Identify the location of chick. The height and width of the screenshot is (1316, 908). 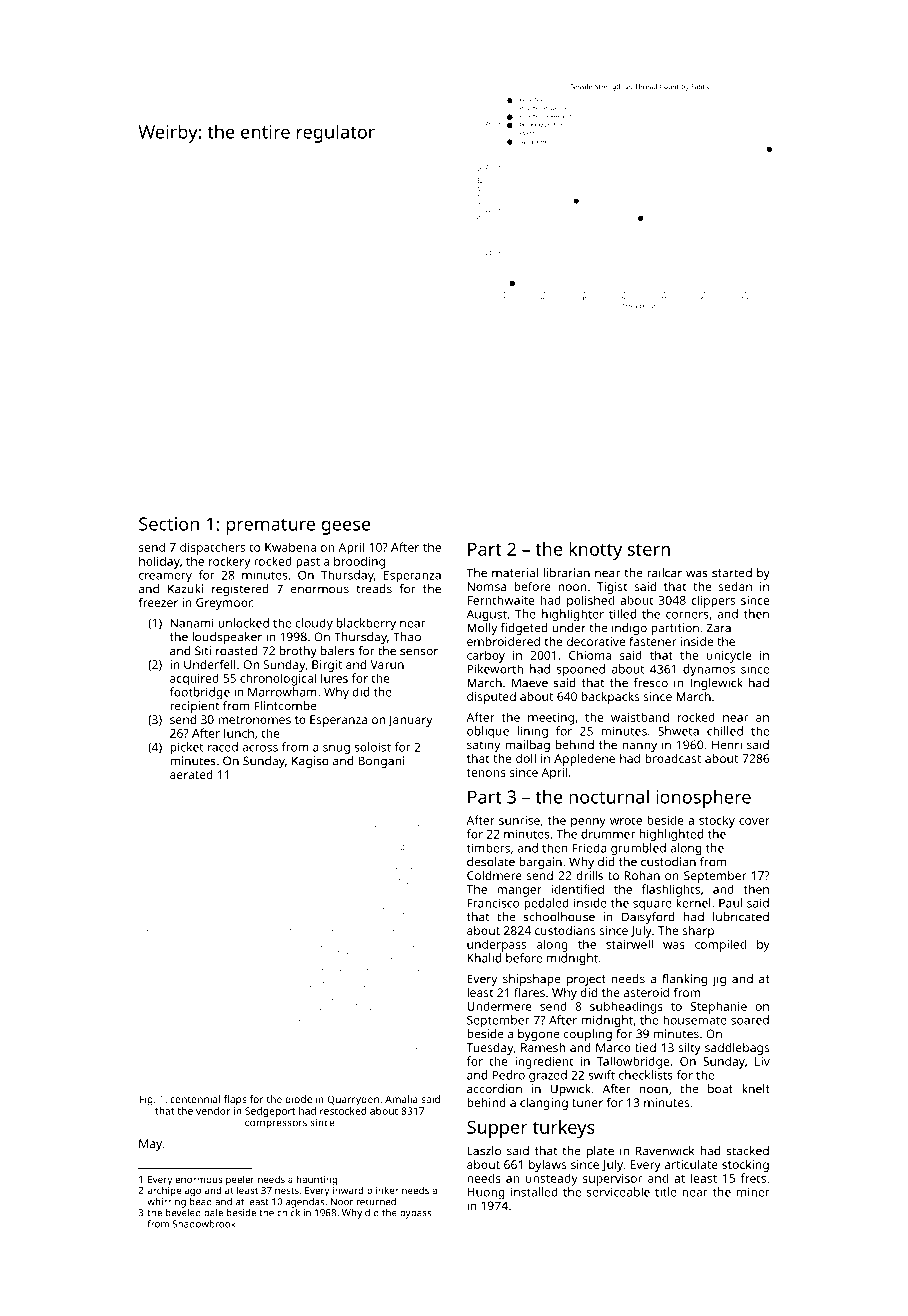
(288, 1213).
